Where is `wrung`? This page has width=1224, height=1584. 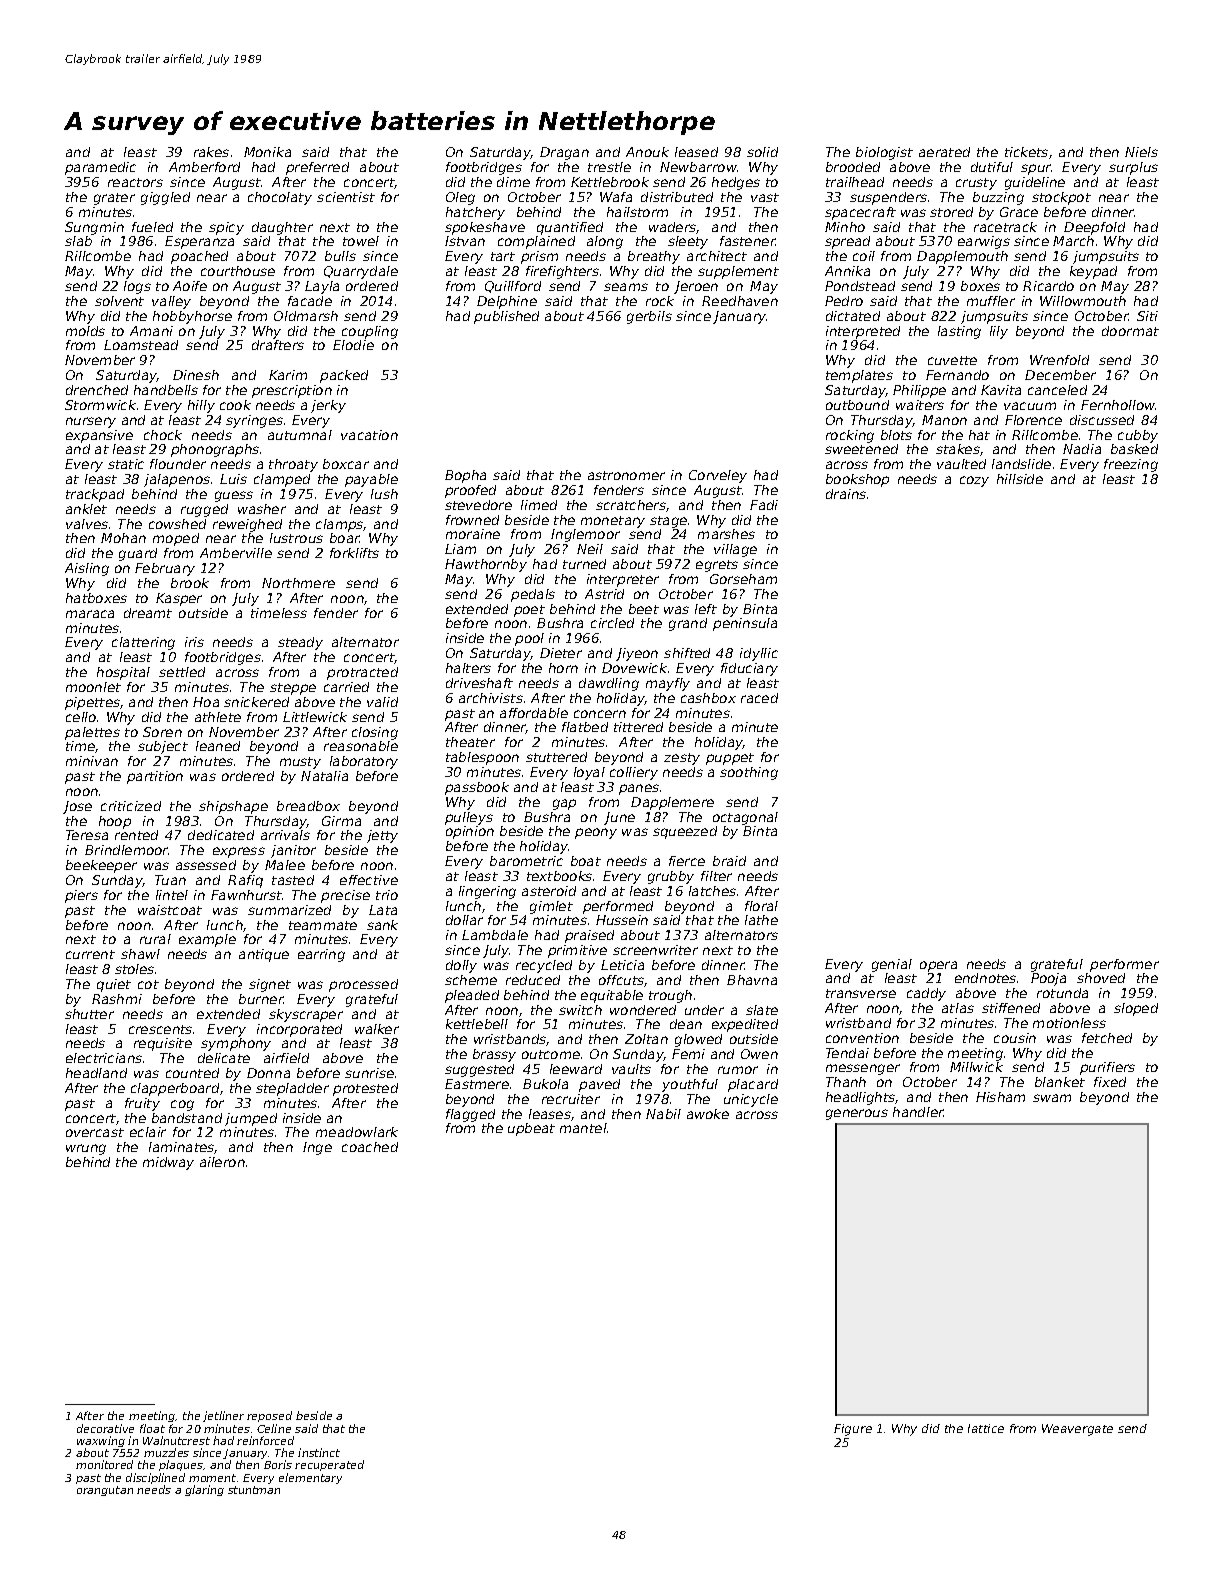 wrung is located at coordinates (86, 1149).
